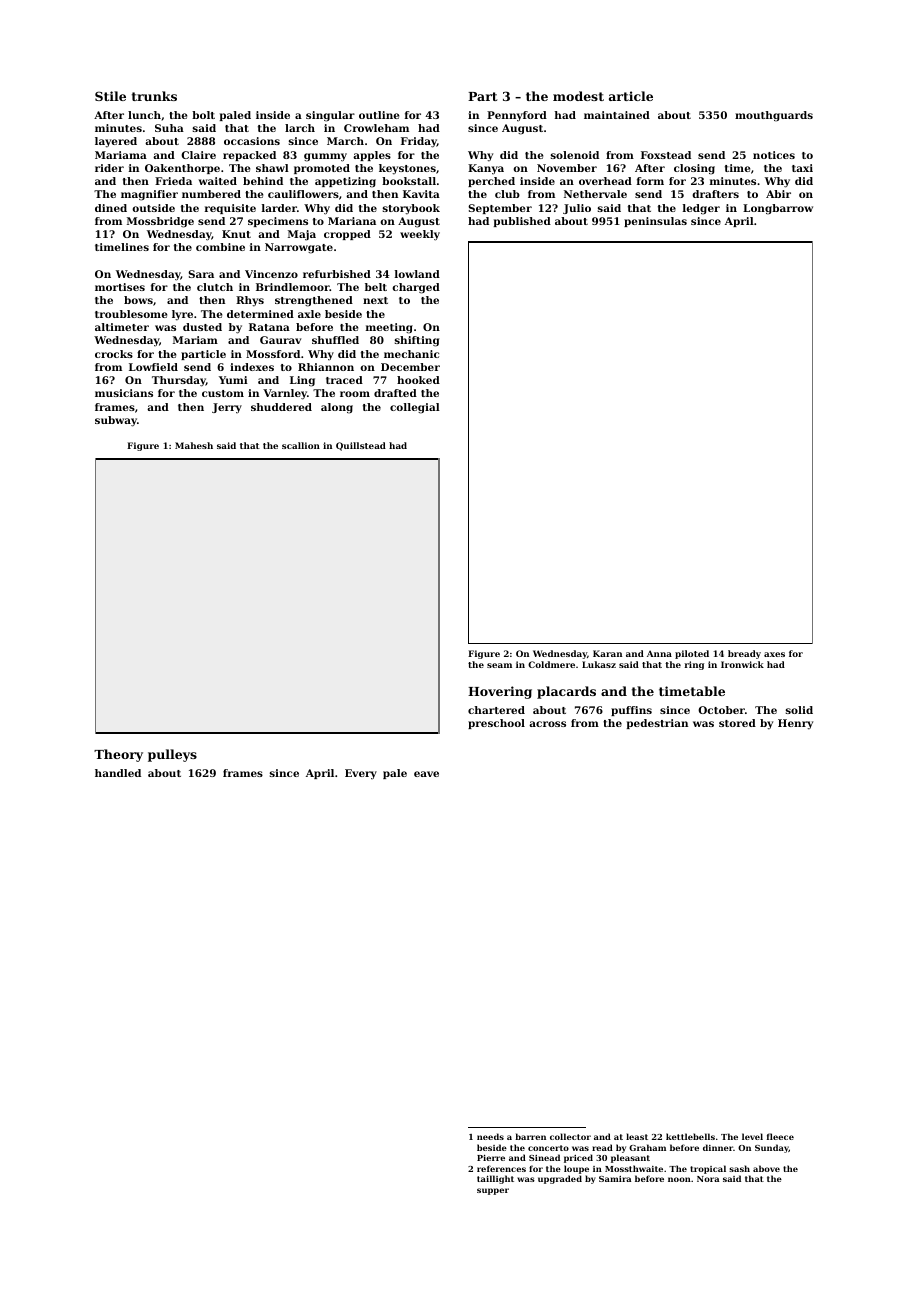  Describe the element at coordinates (110, 96) in the screenshot. I see `Stile` at that location.
